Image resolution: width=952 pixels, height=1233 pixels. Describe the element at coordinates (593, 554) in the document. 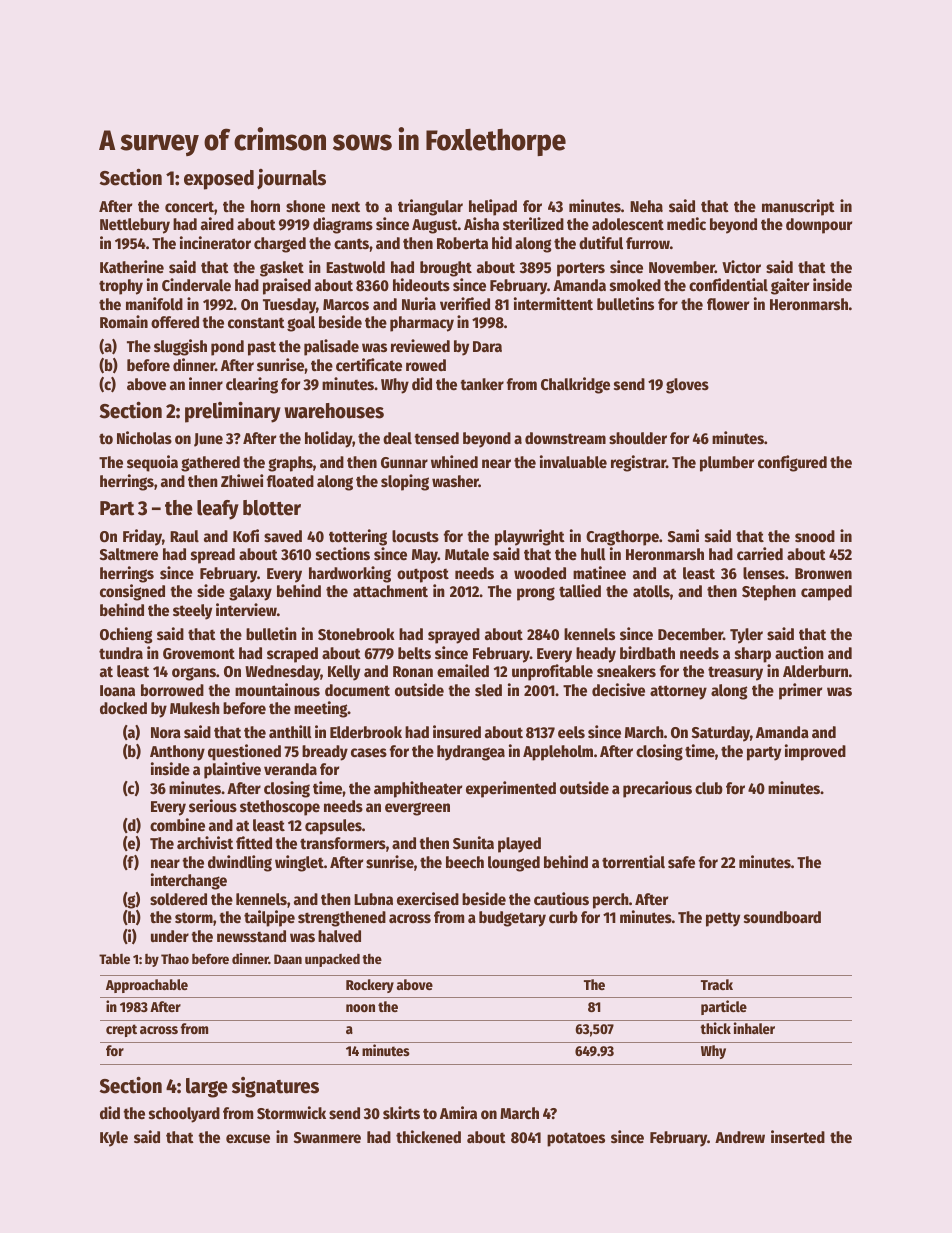

I see `hull` at that location.
